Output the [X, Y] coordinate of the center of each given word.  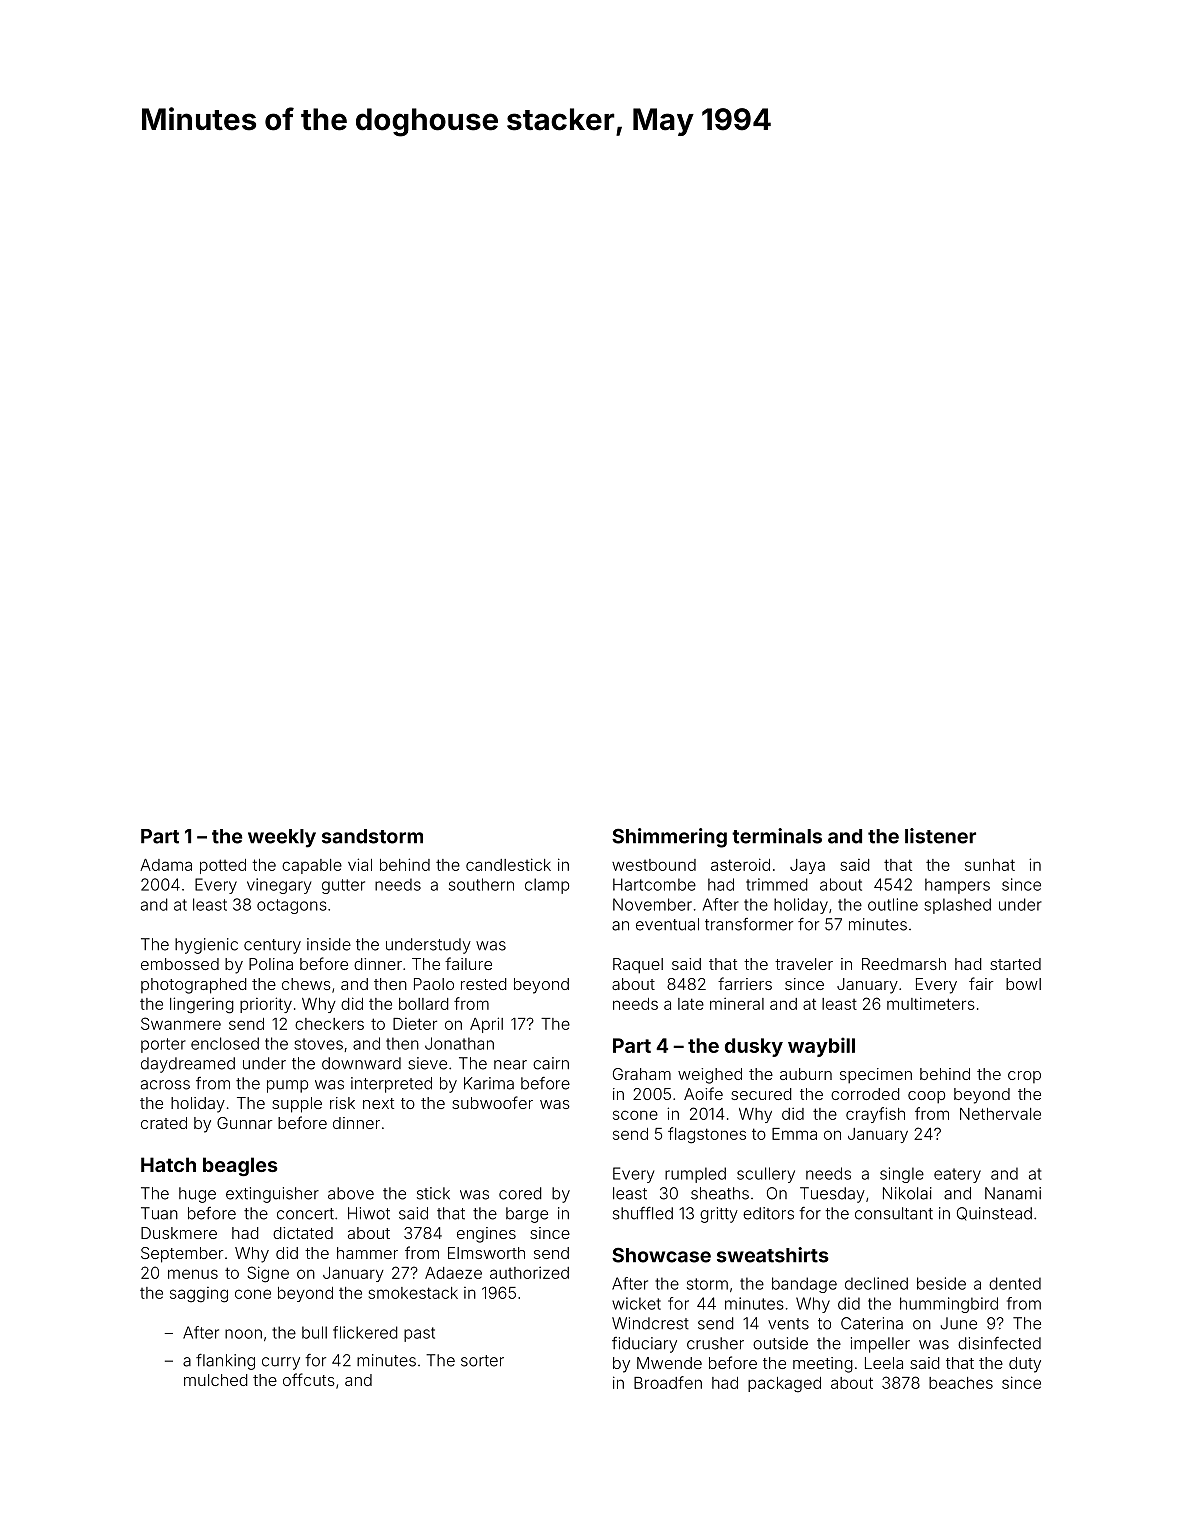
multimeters [931, 1003]
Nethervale [1000, 1114]
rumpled [695, 1175]
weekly [282, 838]
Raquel [638, 966]
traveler [804, 964]
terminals [777, 836]
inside [329, 944]
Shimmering [669, 838]
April [486, 1025]
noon [243, 1334]
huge [197, 1195]
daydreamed [188, 1065]
